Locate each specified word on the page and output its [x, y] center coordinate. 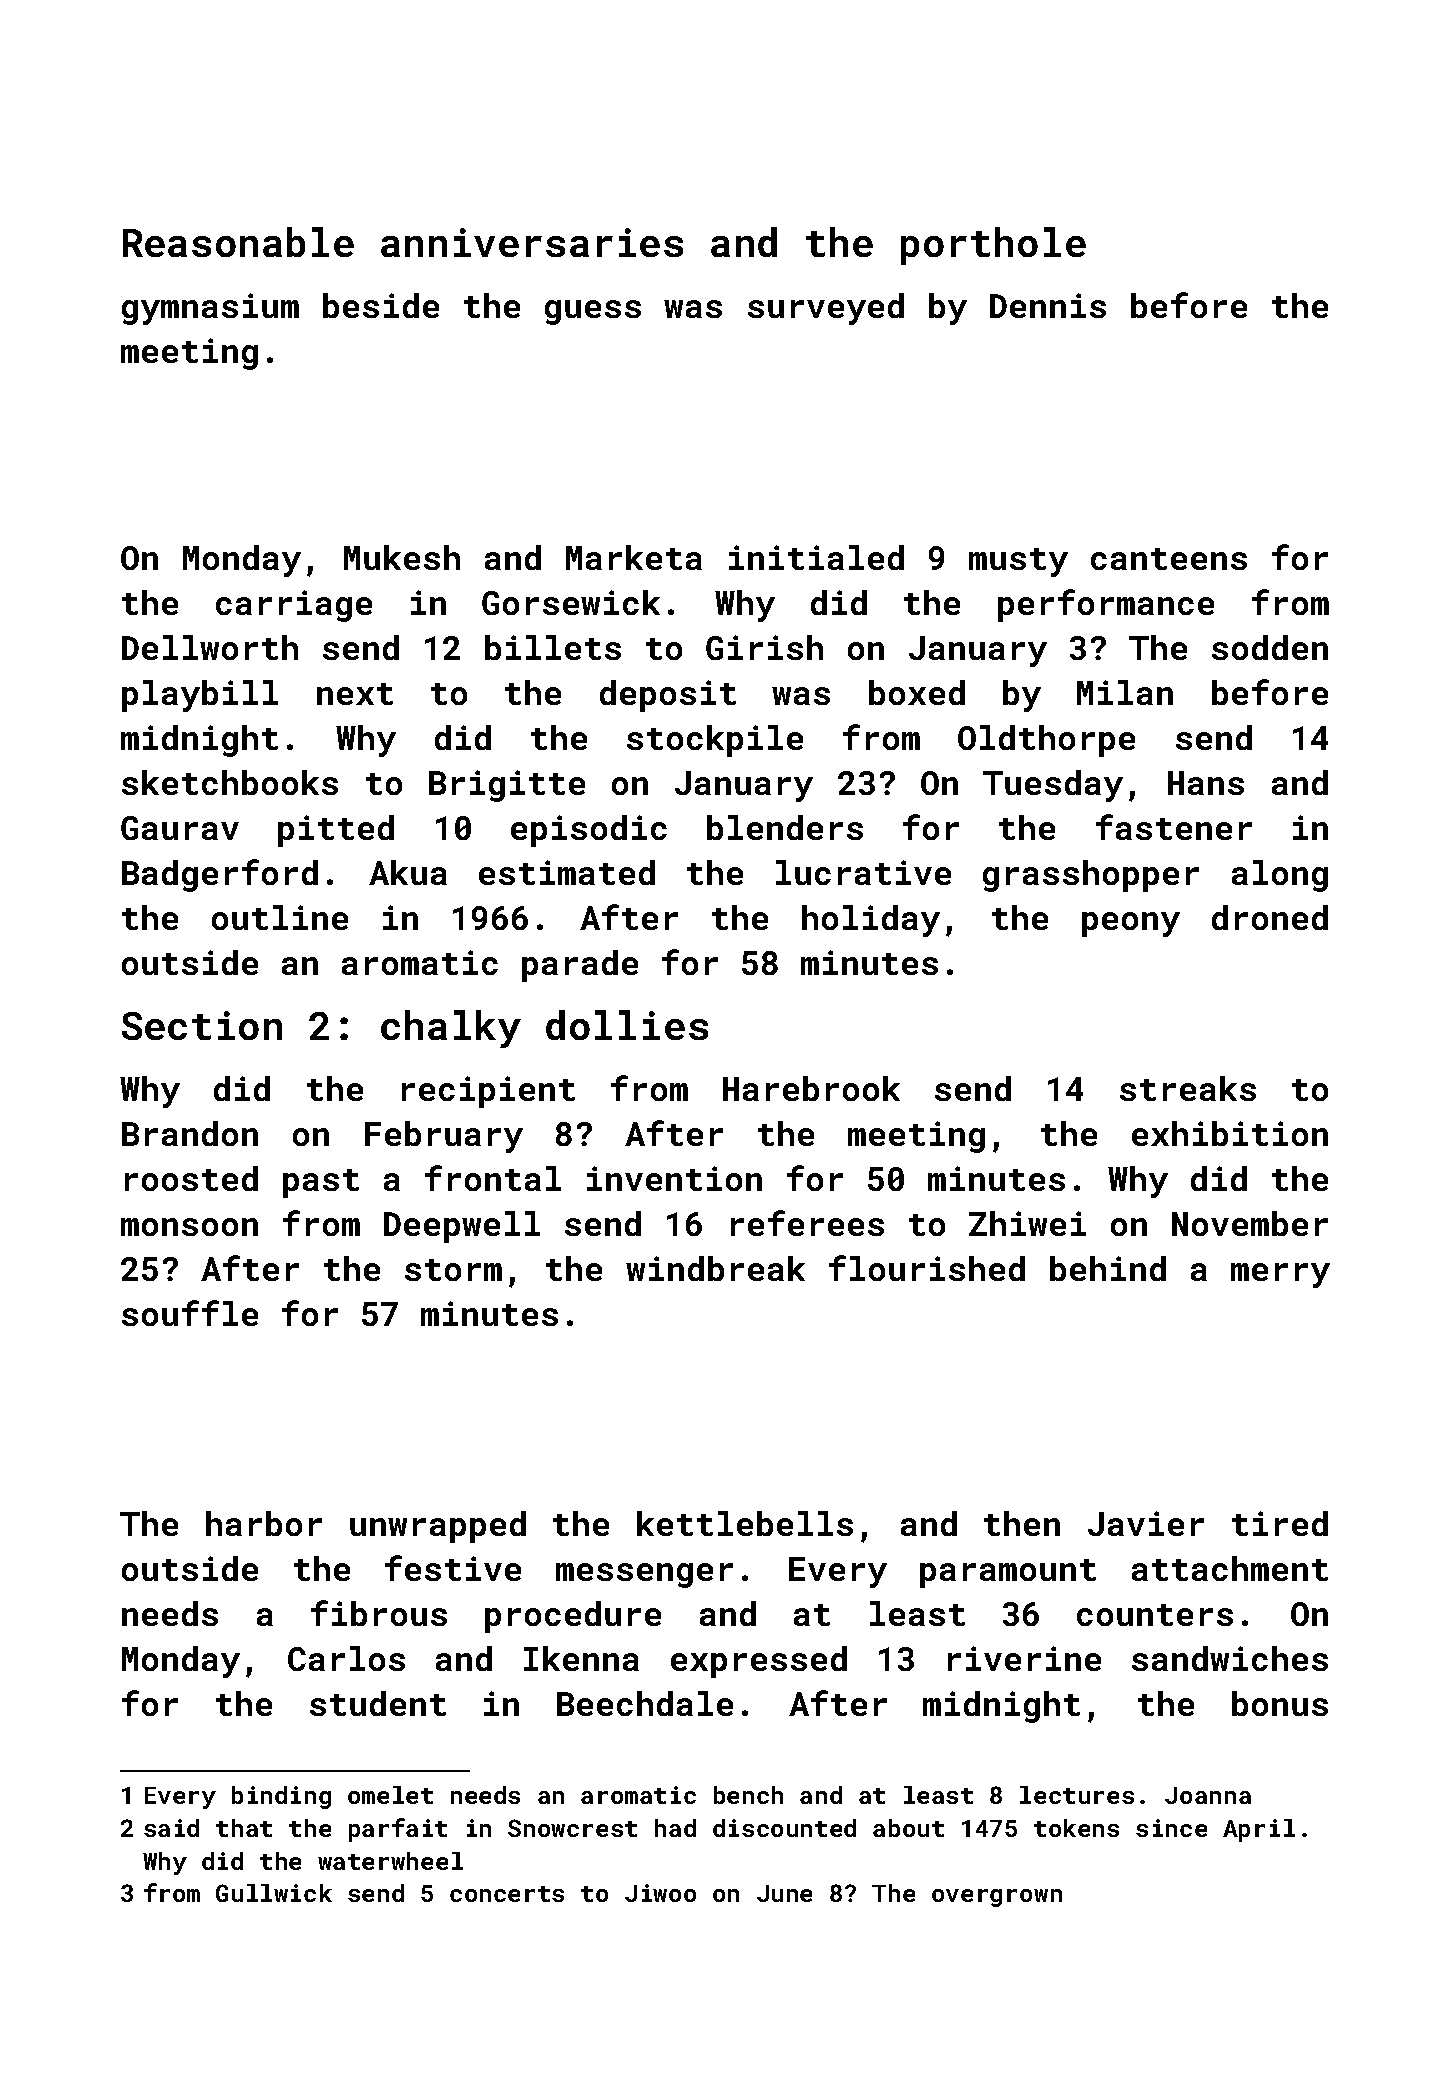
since [1171, 1828]
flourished [927, 1268]
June [784, 1893]
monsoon [189, 1227]
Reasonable [238, 242]
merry [1280, 1275]
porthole [993, 246]
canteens [1169, 559]
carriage [294, 606]
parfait [398, 1830]
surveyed [826, 309]
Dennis [1048, 305]
